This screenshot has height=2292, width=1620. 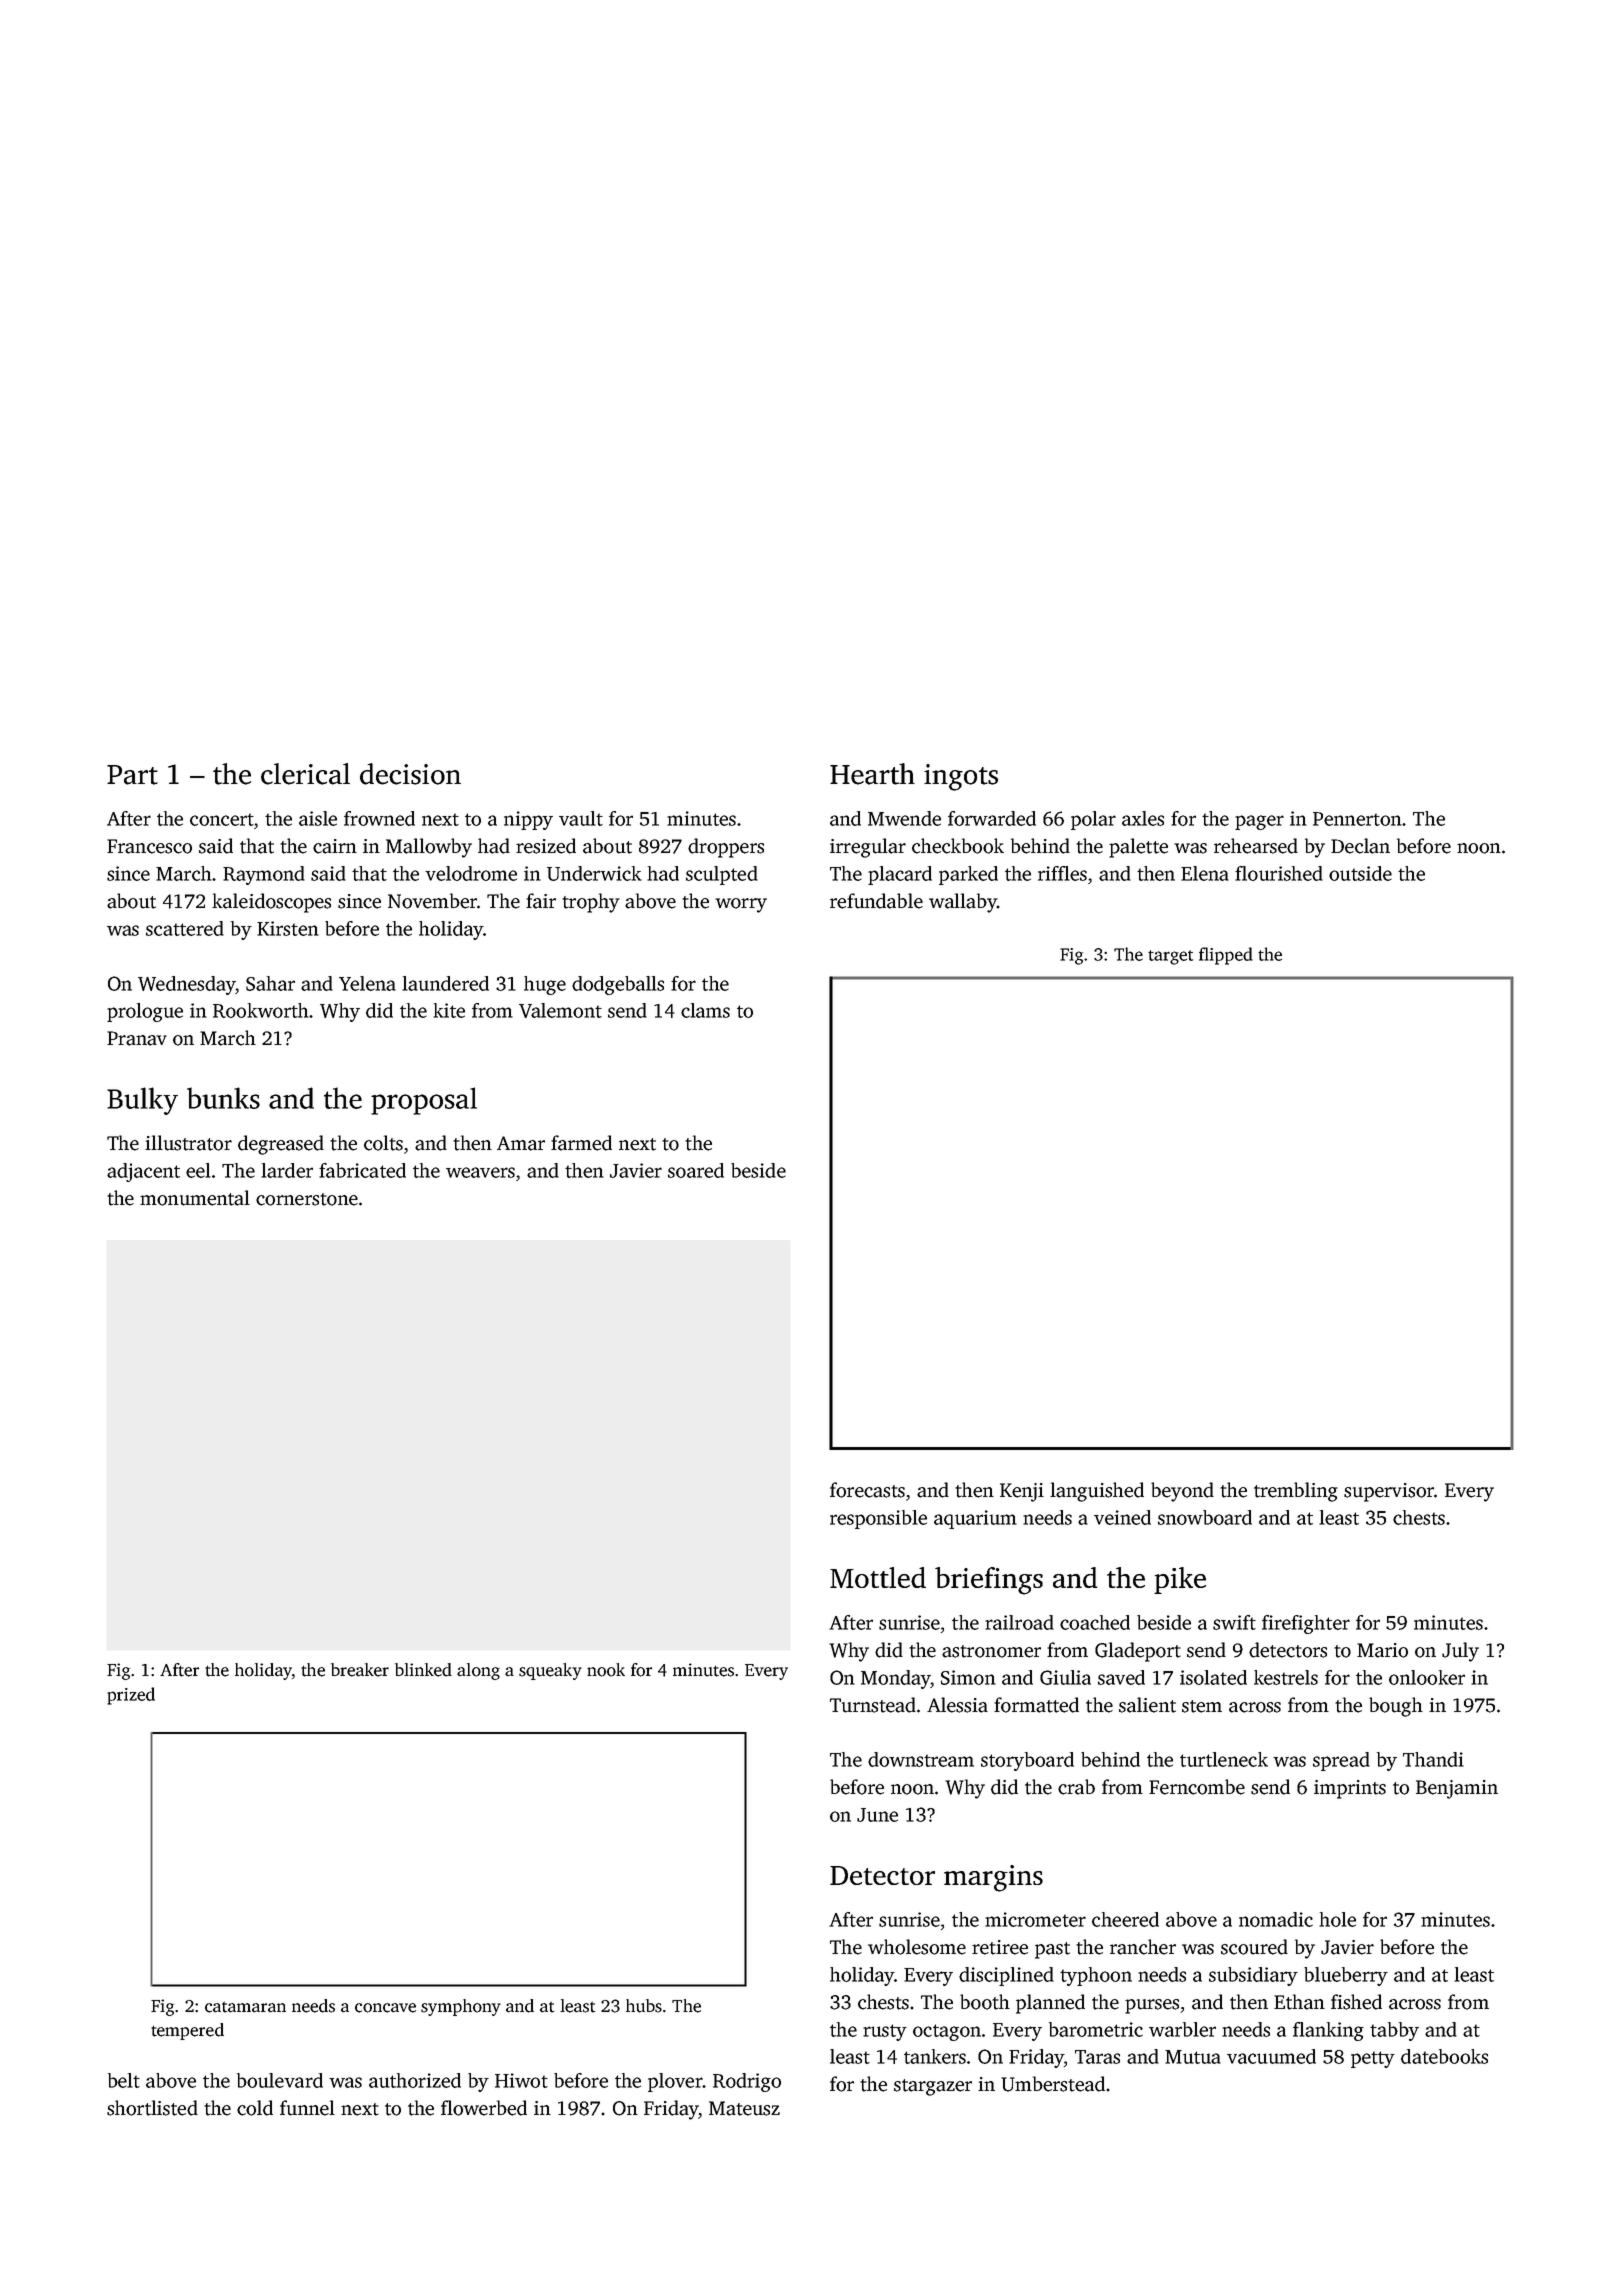 What do you see at coordinates (744, 2108) in the screenshot?
I see `Mateusz` at bounding box center [744, 2108].
